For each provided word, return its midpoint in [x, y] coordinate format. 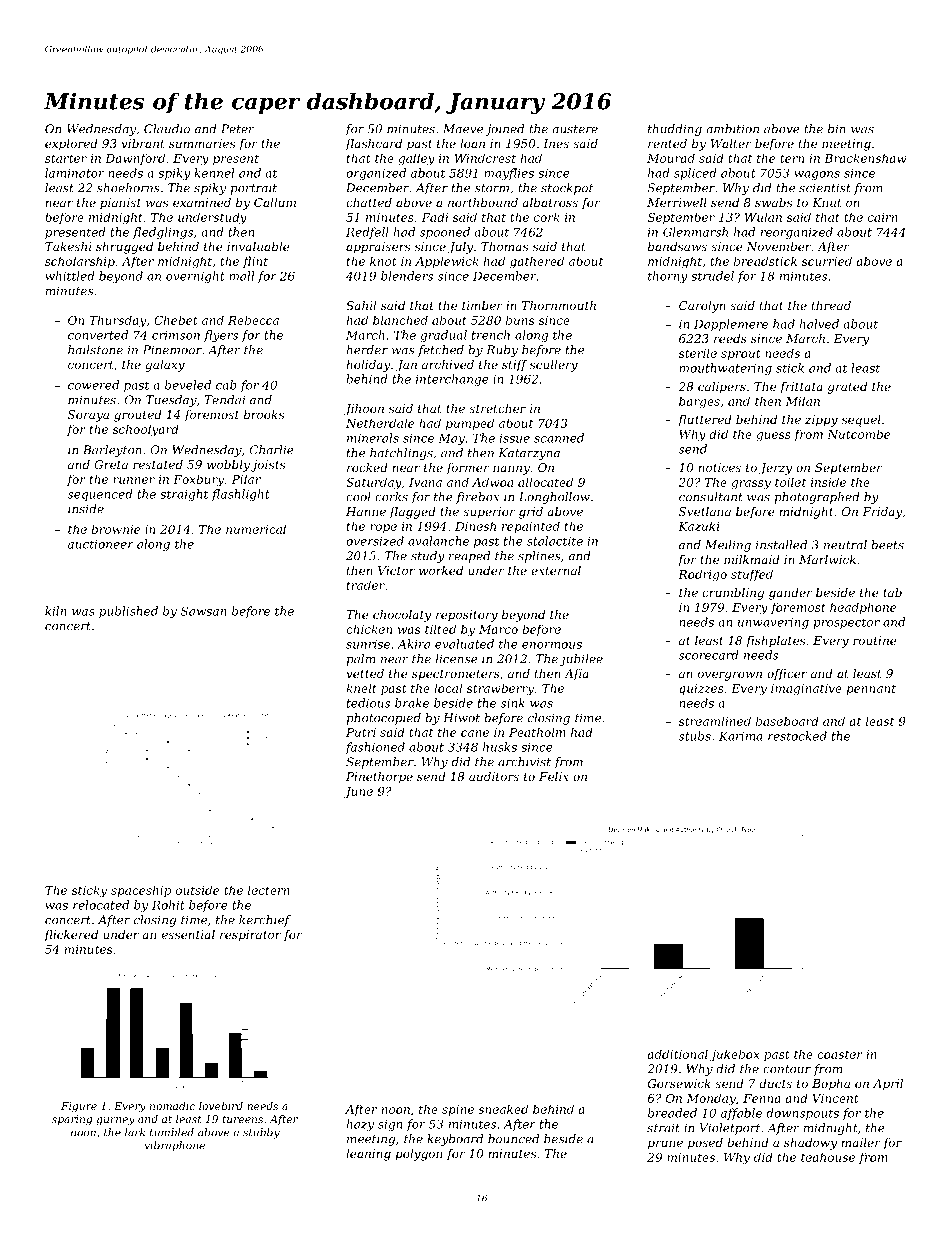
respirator [250, 936]
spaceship [141, 891]
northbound [483, 202]
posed [705, 1144]
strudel [712, 276]
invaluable [258, 246]
